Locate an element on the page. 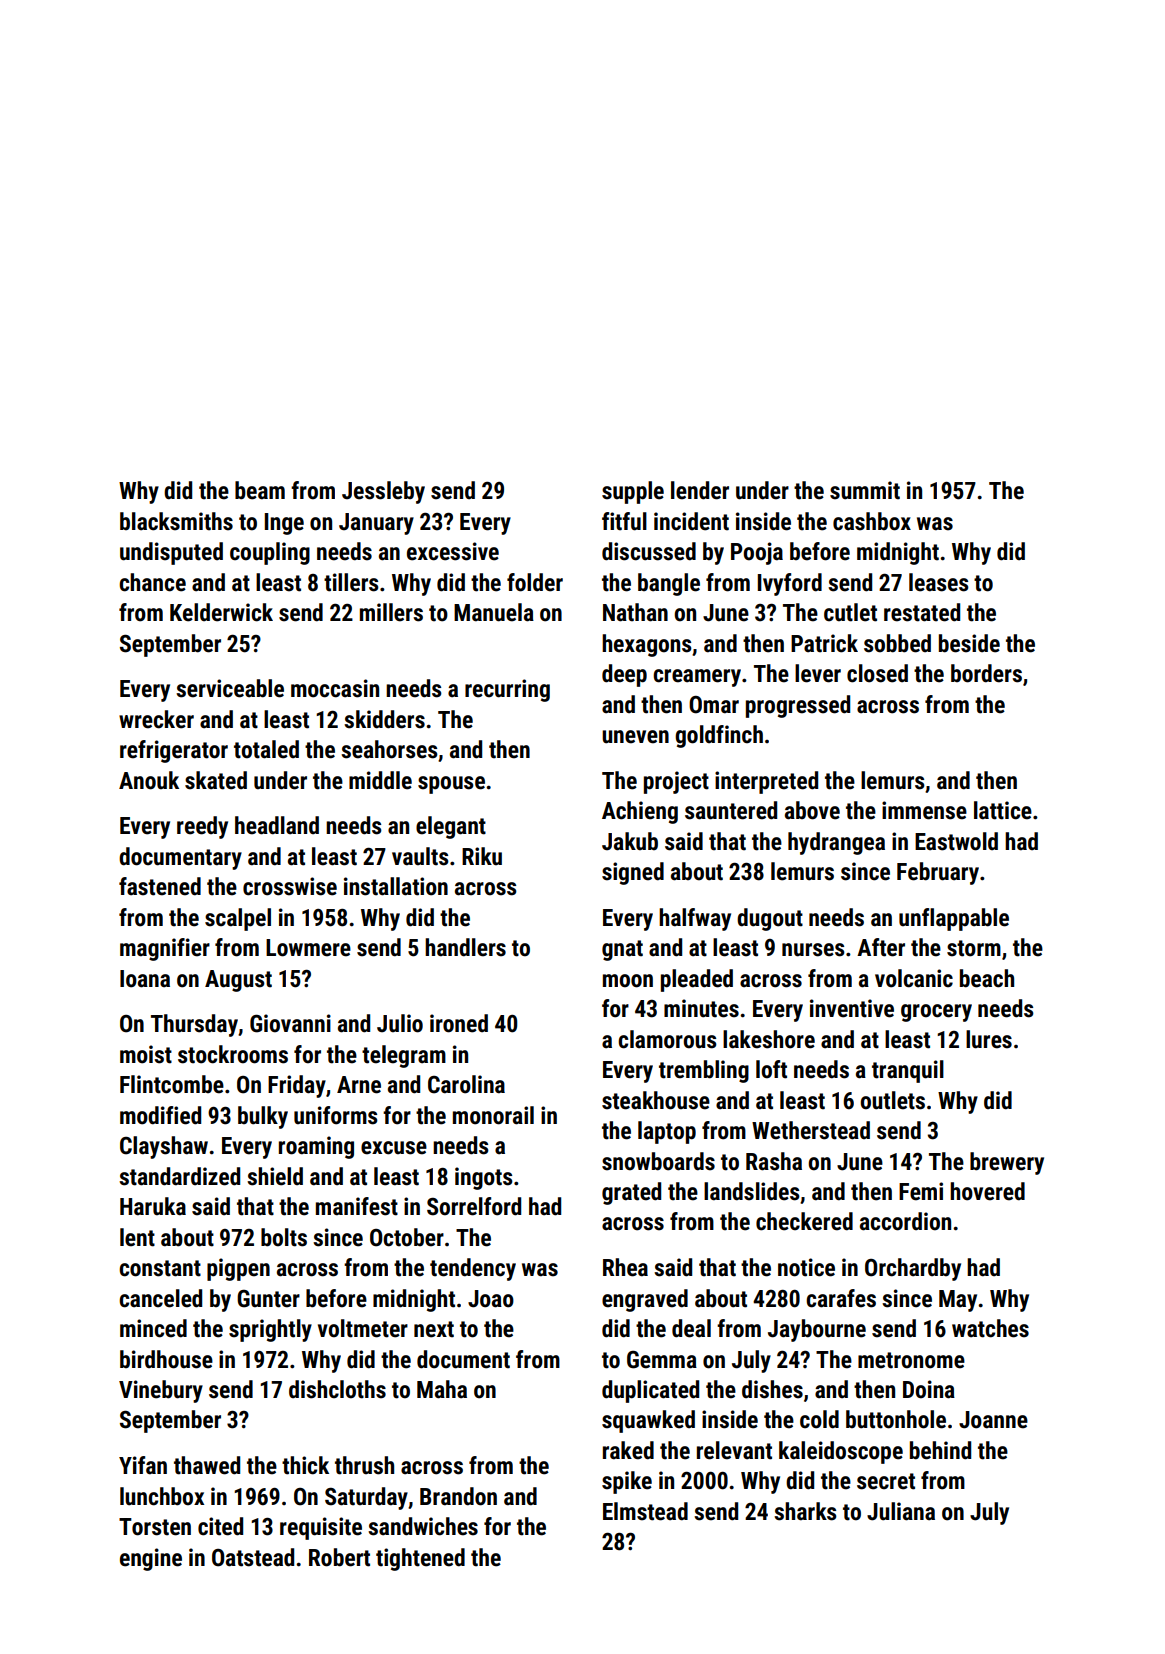 This page has width=1165, height=1654. beam is located at coordinates (260, 490).
